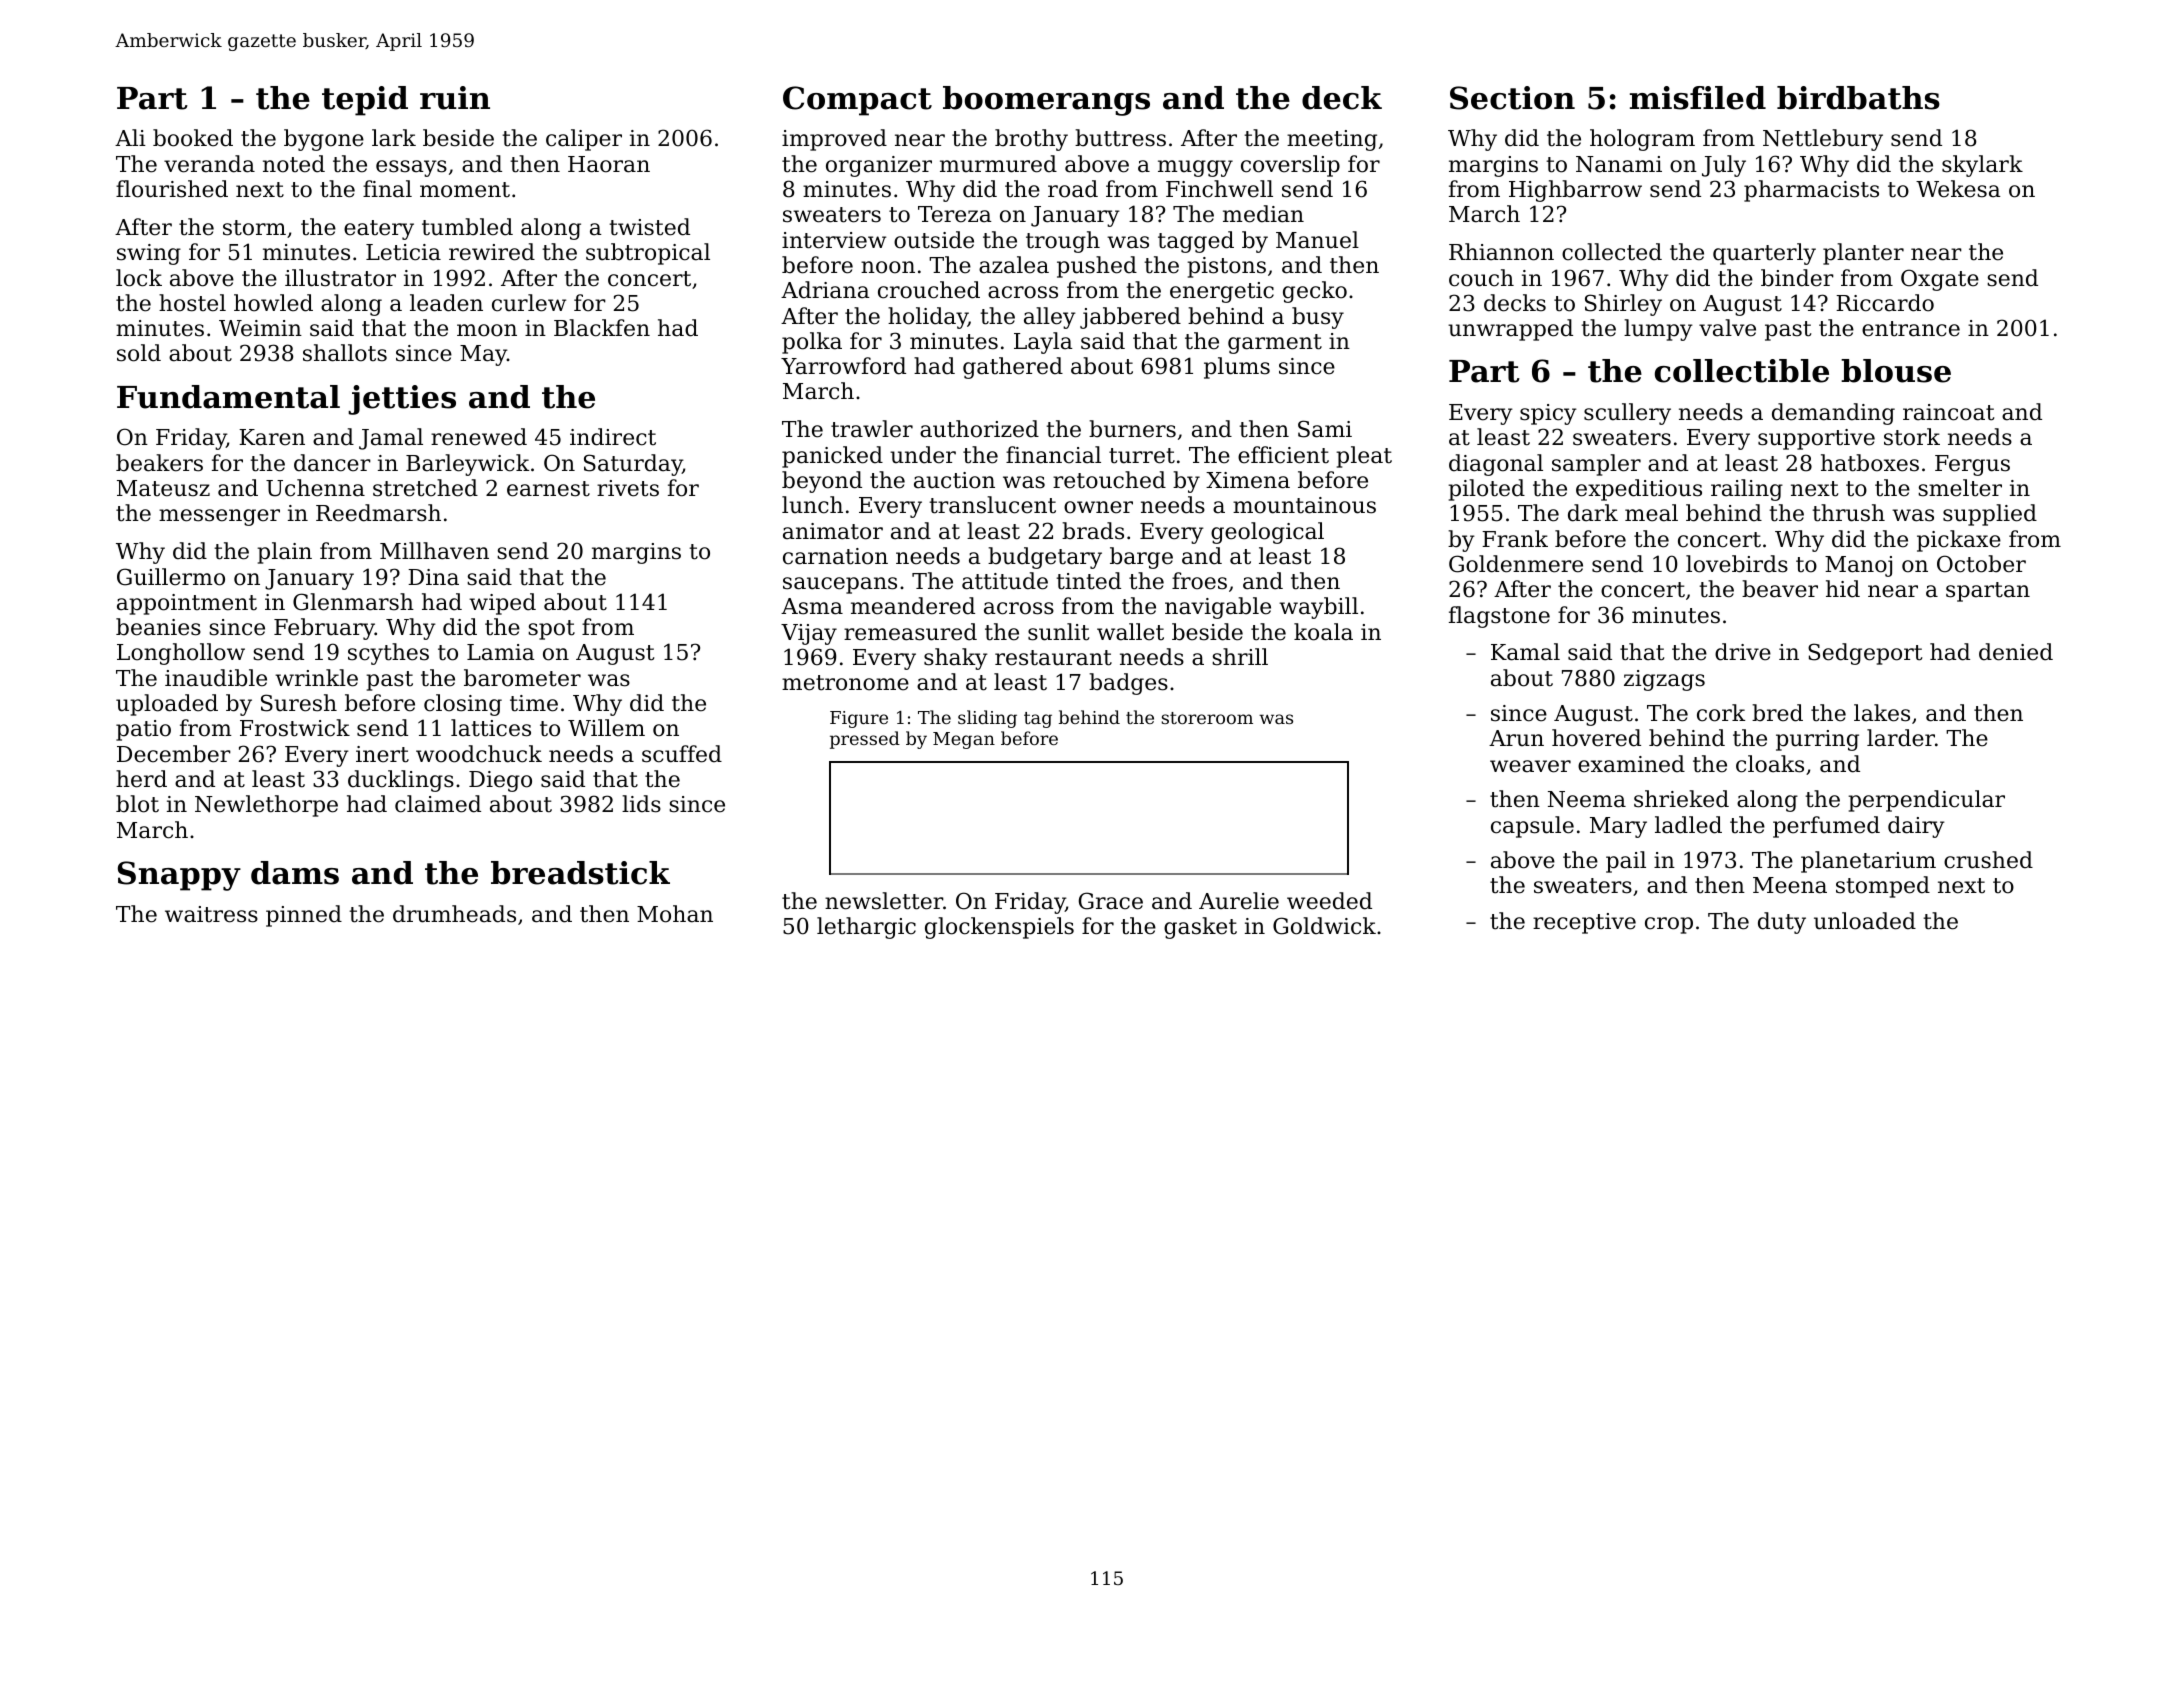 This screenshot has height=1683, width=2178. Describe the element at coordinates (1885, 303) in the screenshot. I see `Riccardo` at that location.
